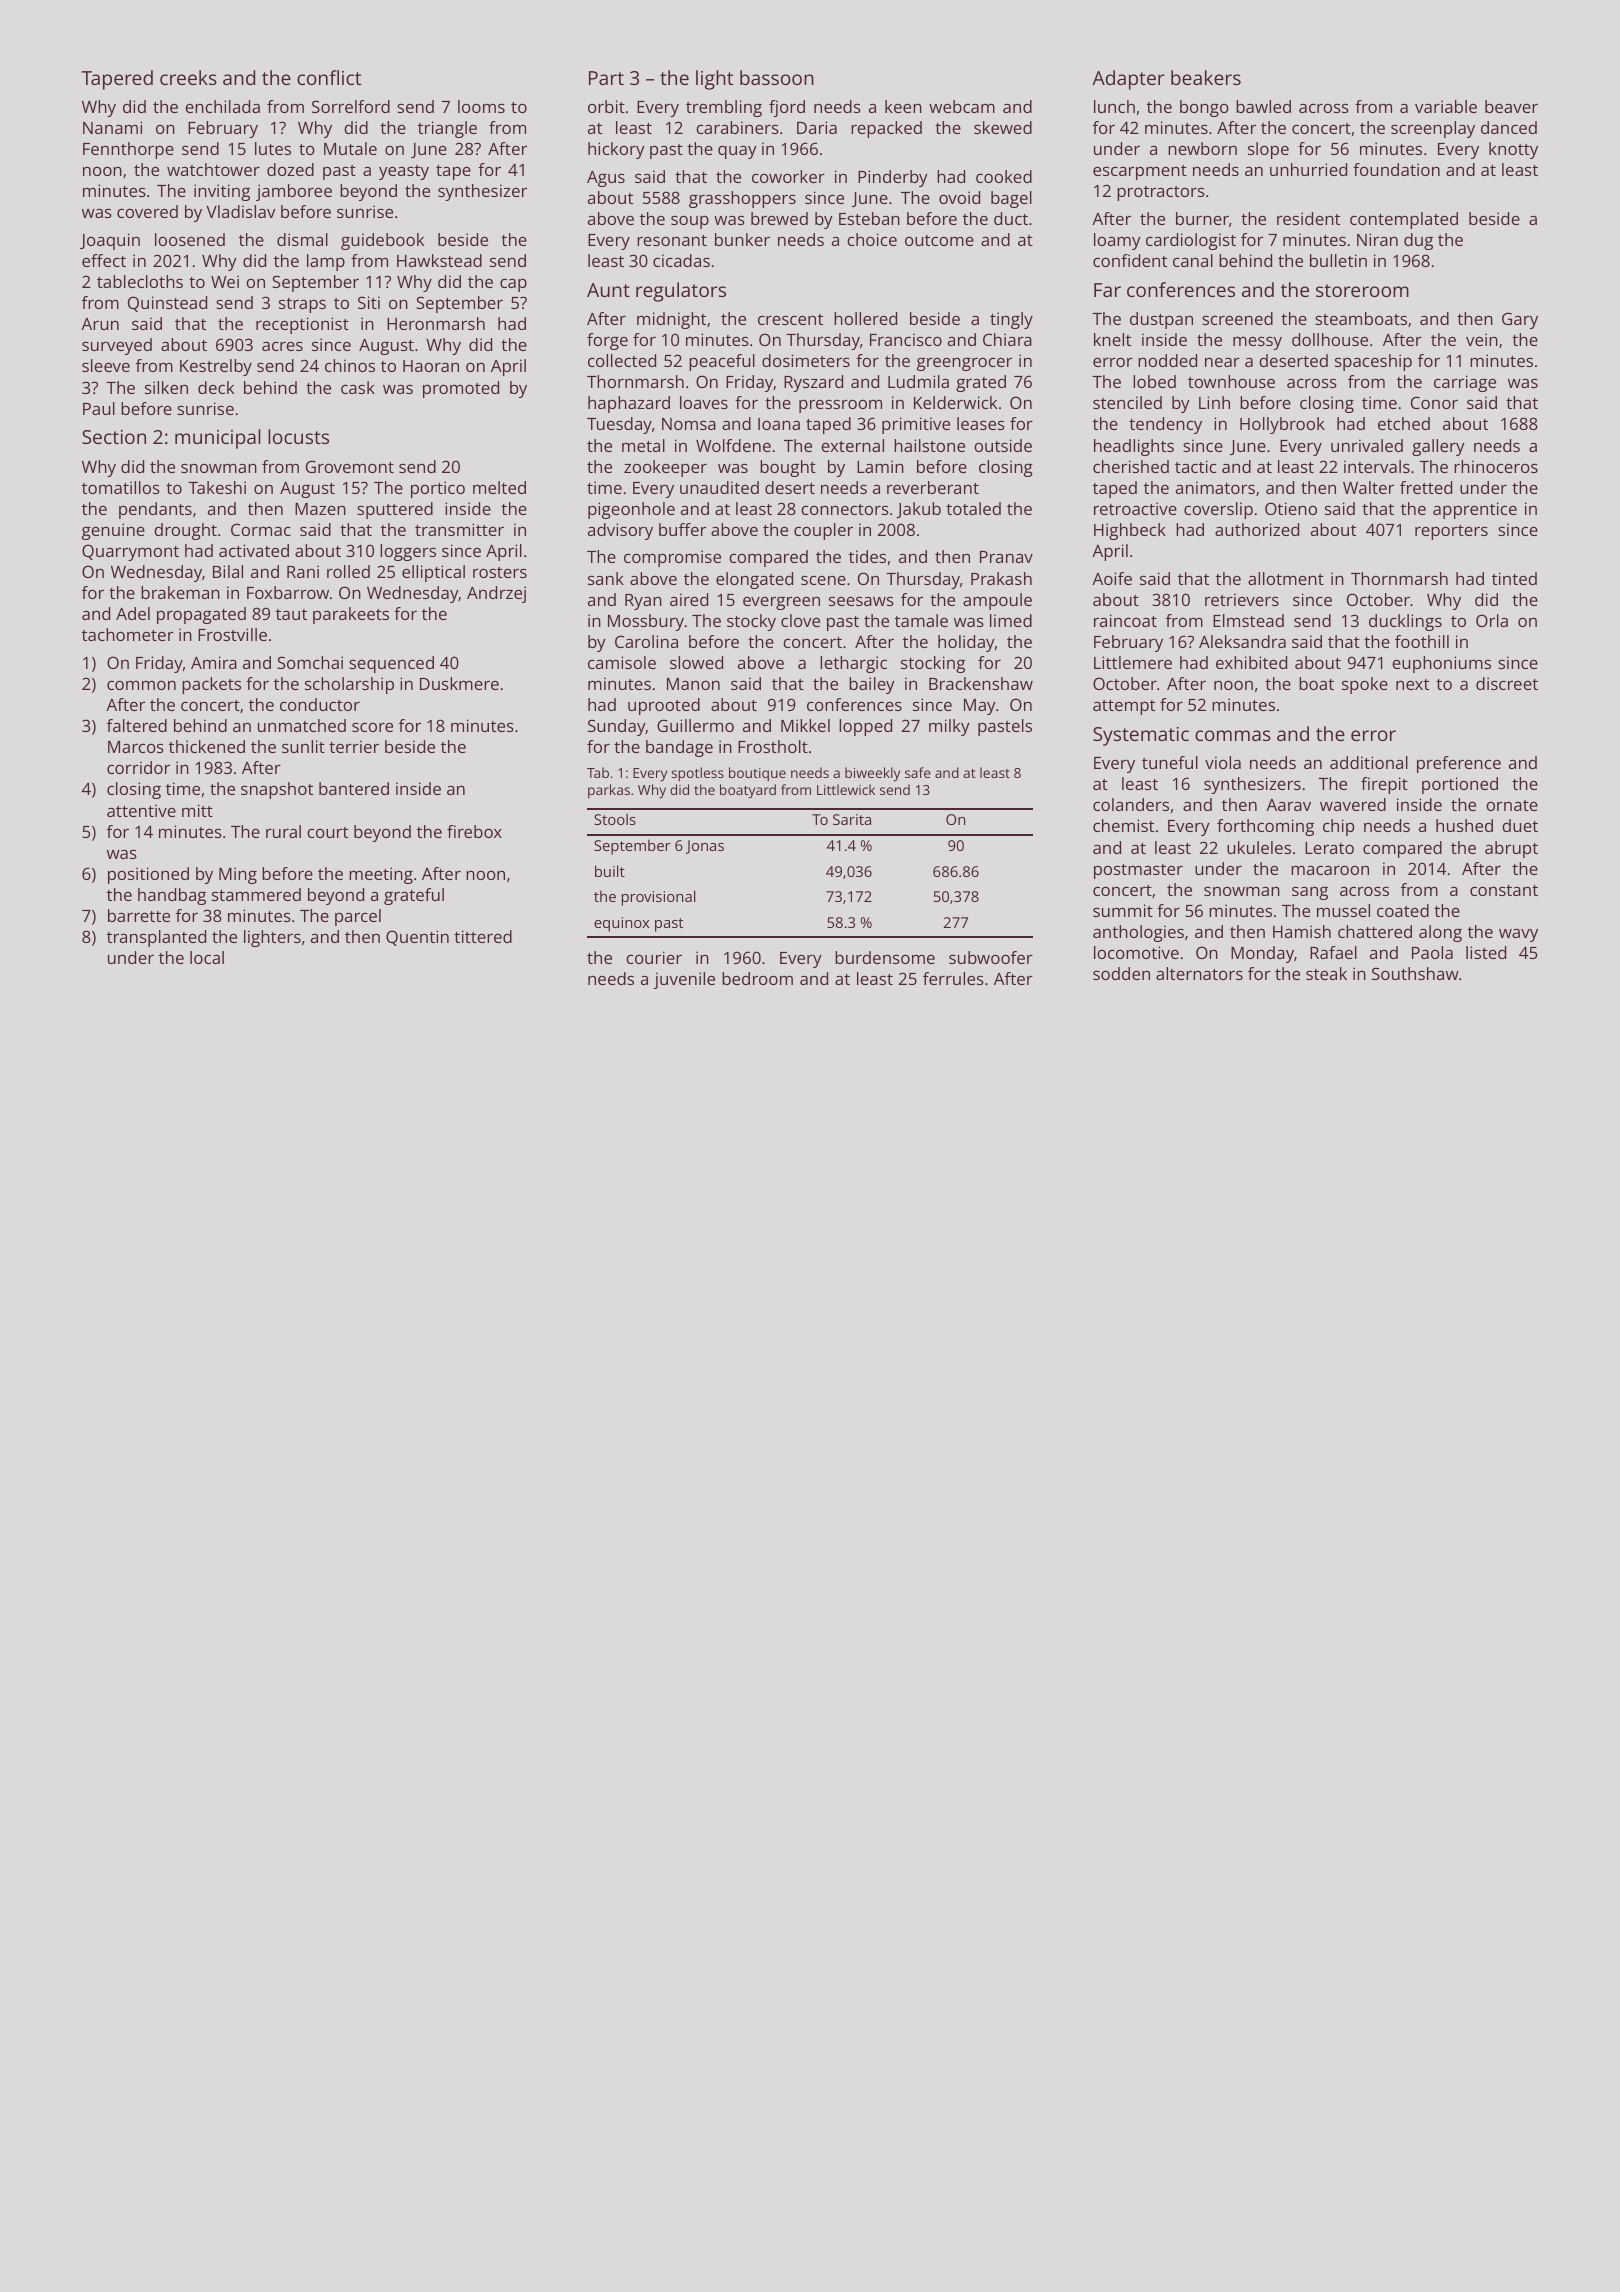 This image has width=1620, height=2292. Describe the element at coordinates (962, 106) in the image. I see `webcam` at that location.
